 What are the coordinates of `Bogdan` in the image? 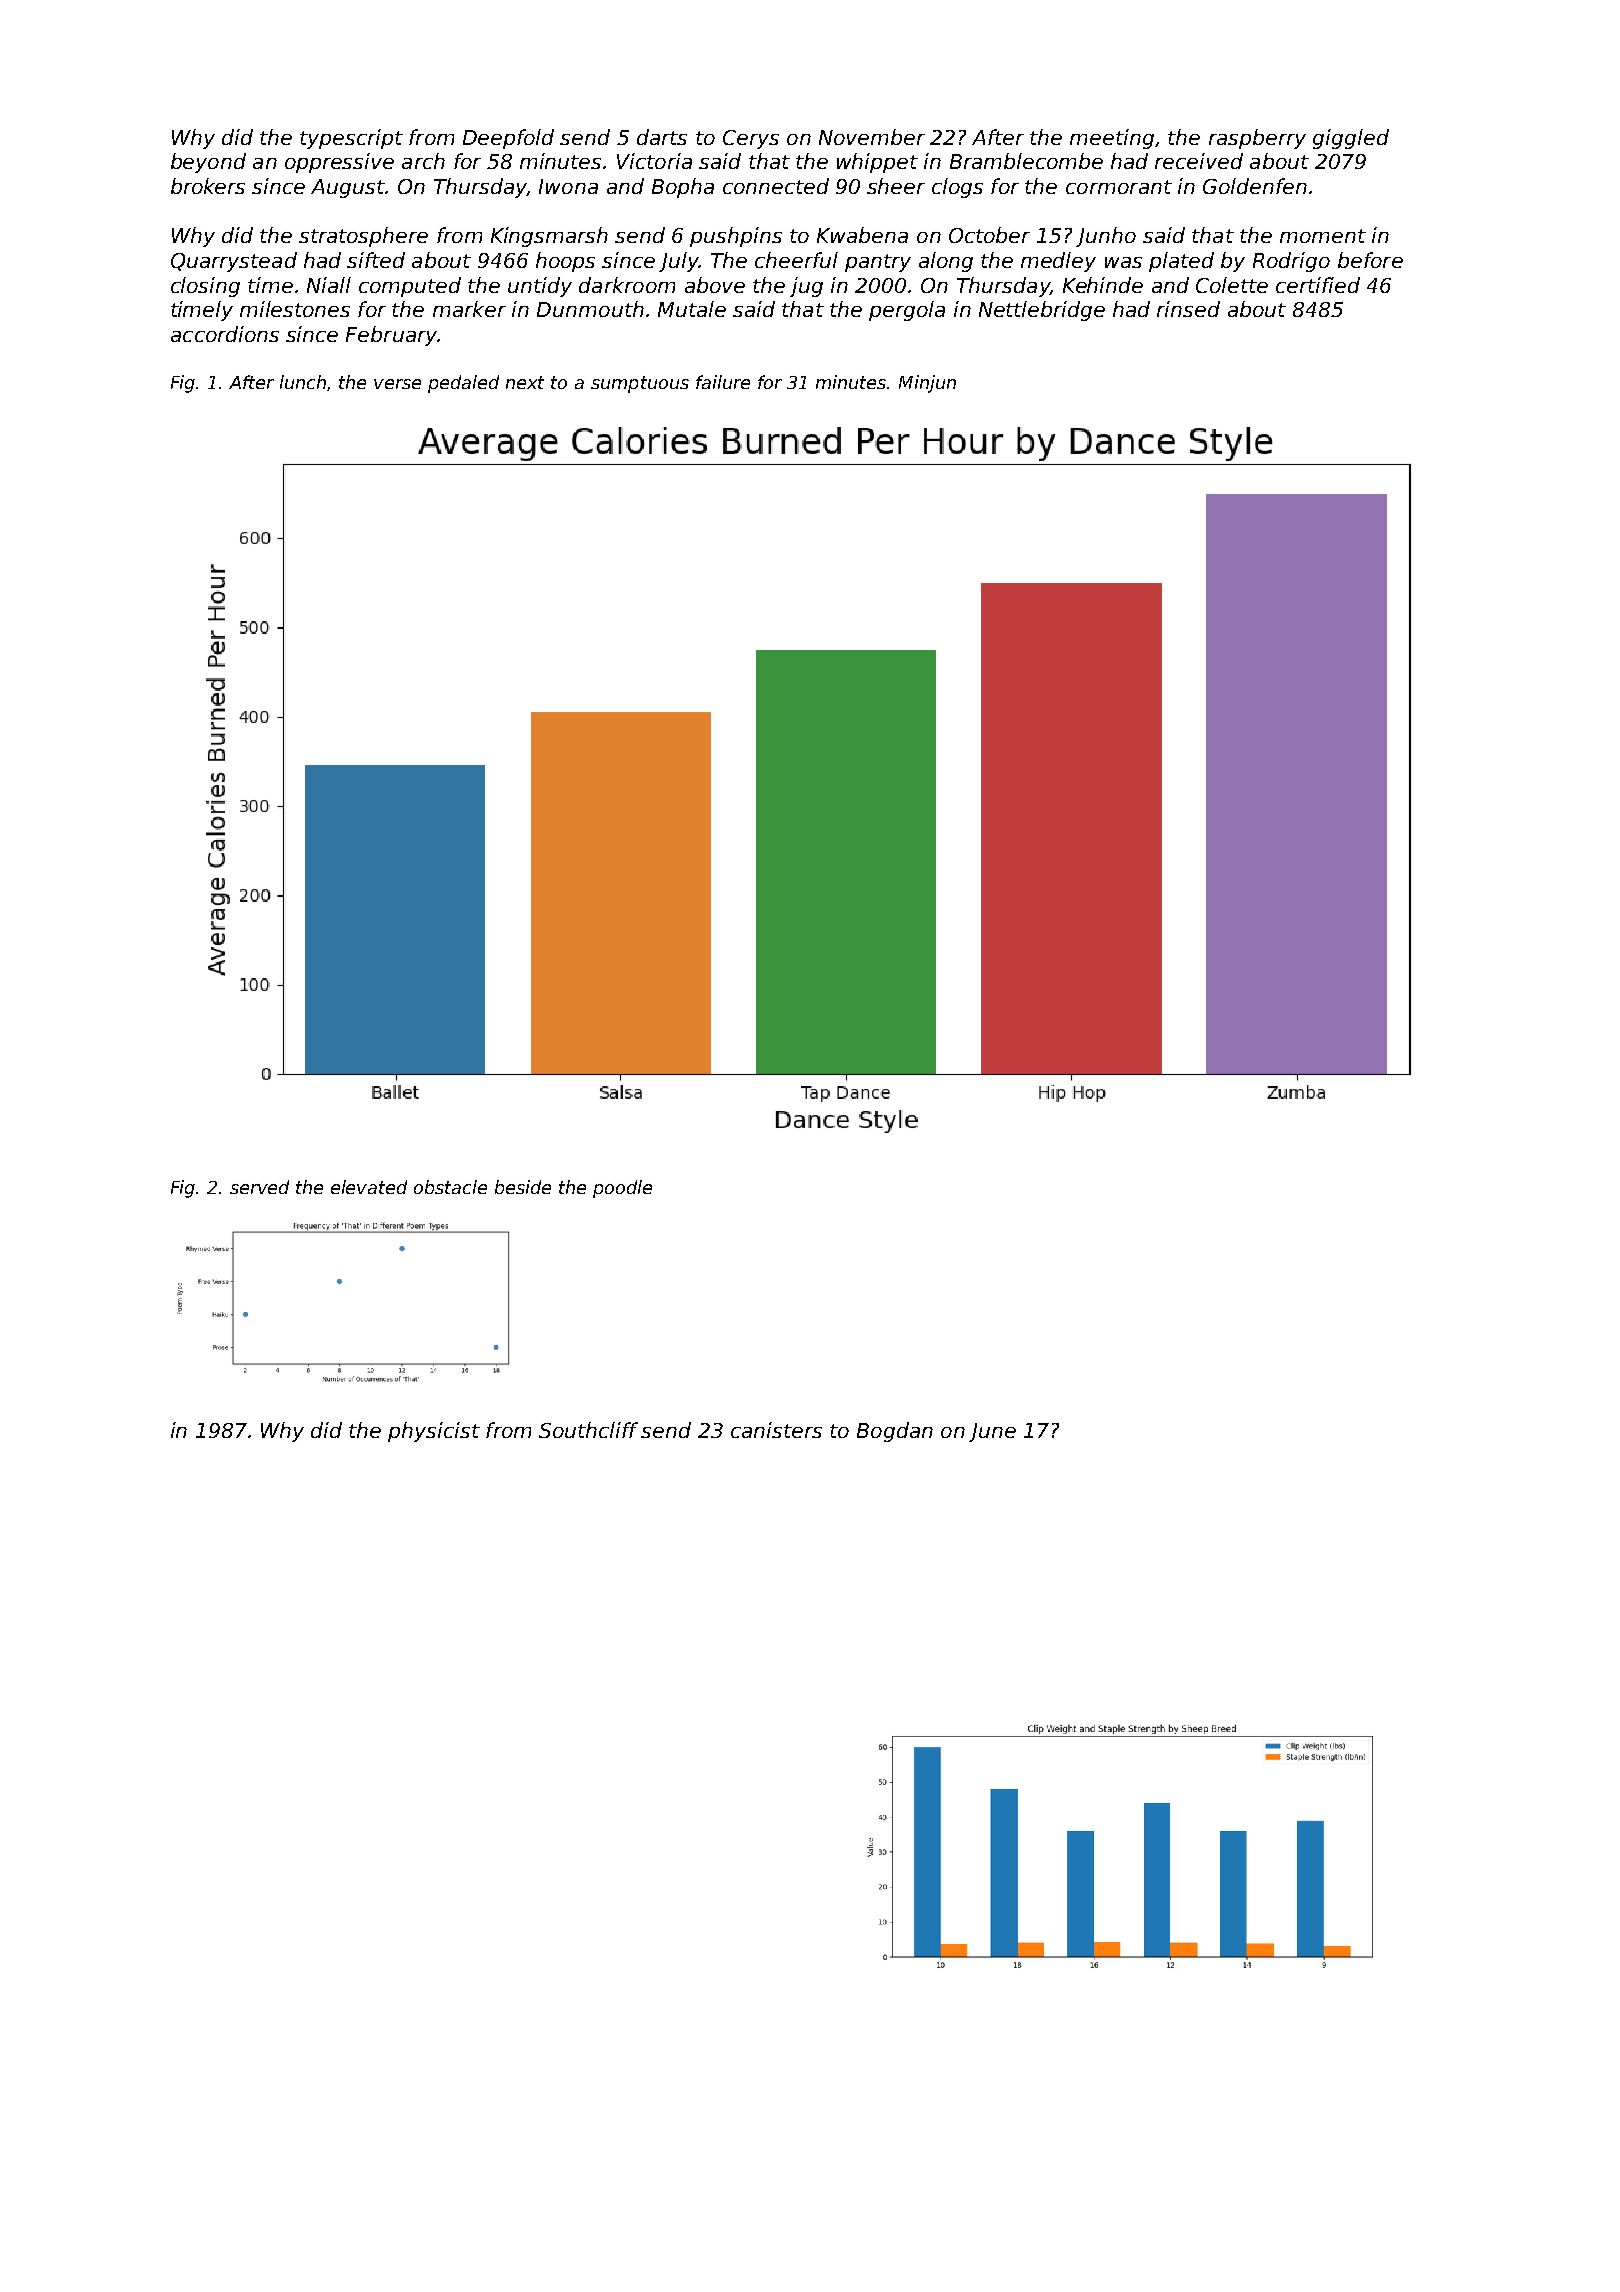 It's located at (895, 1432).
